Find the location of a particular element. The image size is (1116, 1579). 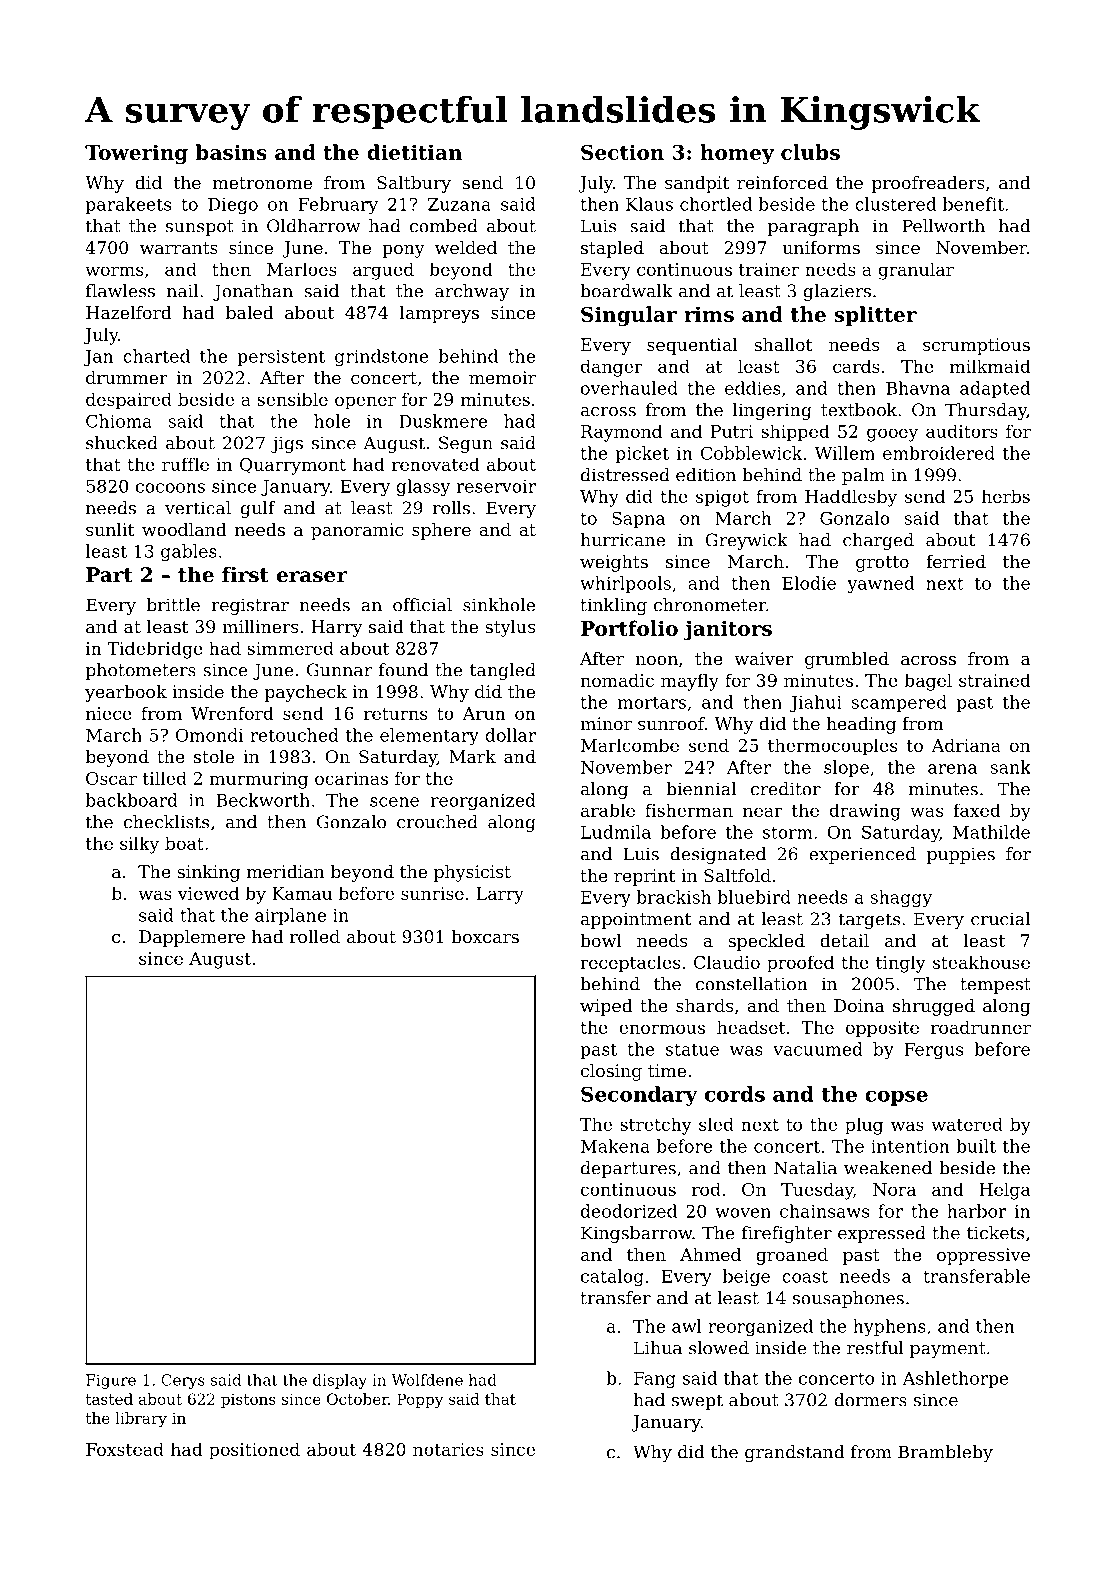

Towering is located at coordinates (136, 154).
